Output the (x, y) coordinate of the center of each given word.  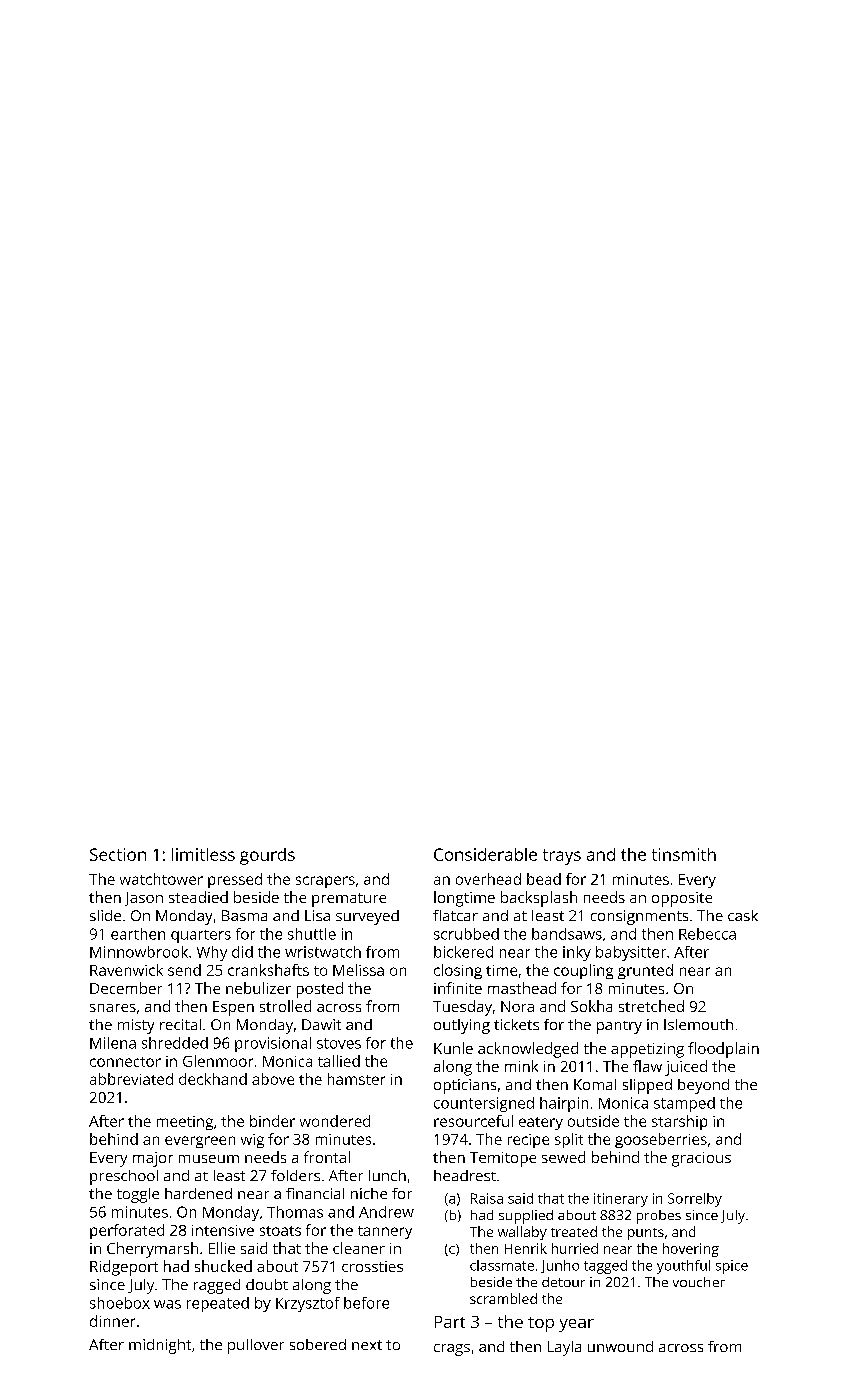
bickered (463, 952)
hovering (691, 1250)
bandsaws (567, 934)
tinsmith (684, 854)
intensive (223, 1230)
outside (593, 1121)
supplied (526, 1217)
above (273, 1079)
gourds (267, 856)
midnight (160, 1346)
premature (349, 900)
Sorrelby (695, 1200)
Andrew (386, 1212)
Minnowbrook (139, 952)
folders (295, 1175)
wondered (335, 1121)
